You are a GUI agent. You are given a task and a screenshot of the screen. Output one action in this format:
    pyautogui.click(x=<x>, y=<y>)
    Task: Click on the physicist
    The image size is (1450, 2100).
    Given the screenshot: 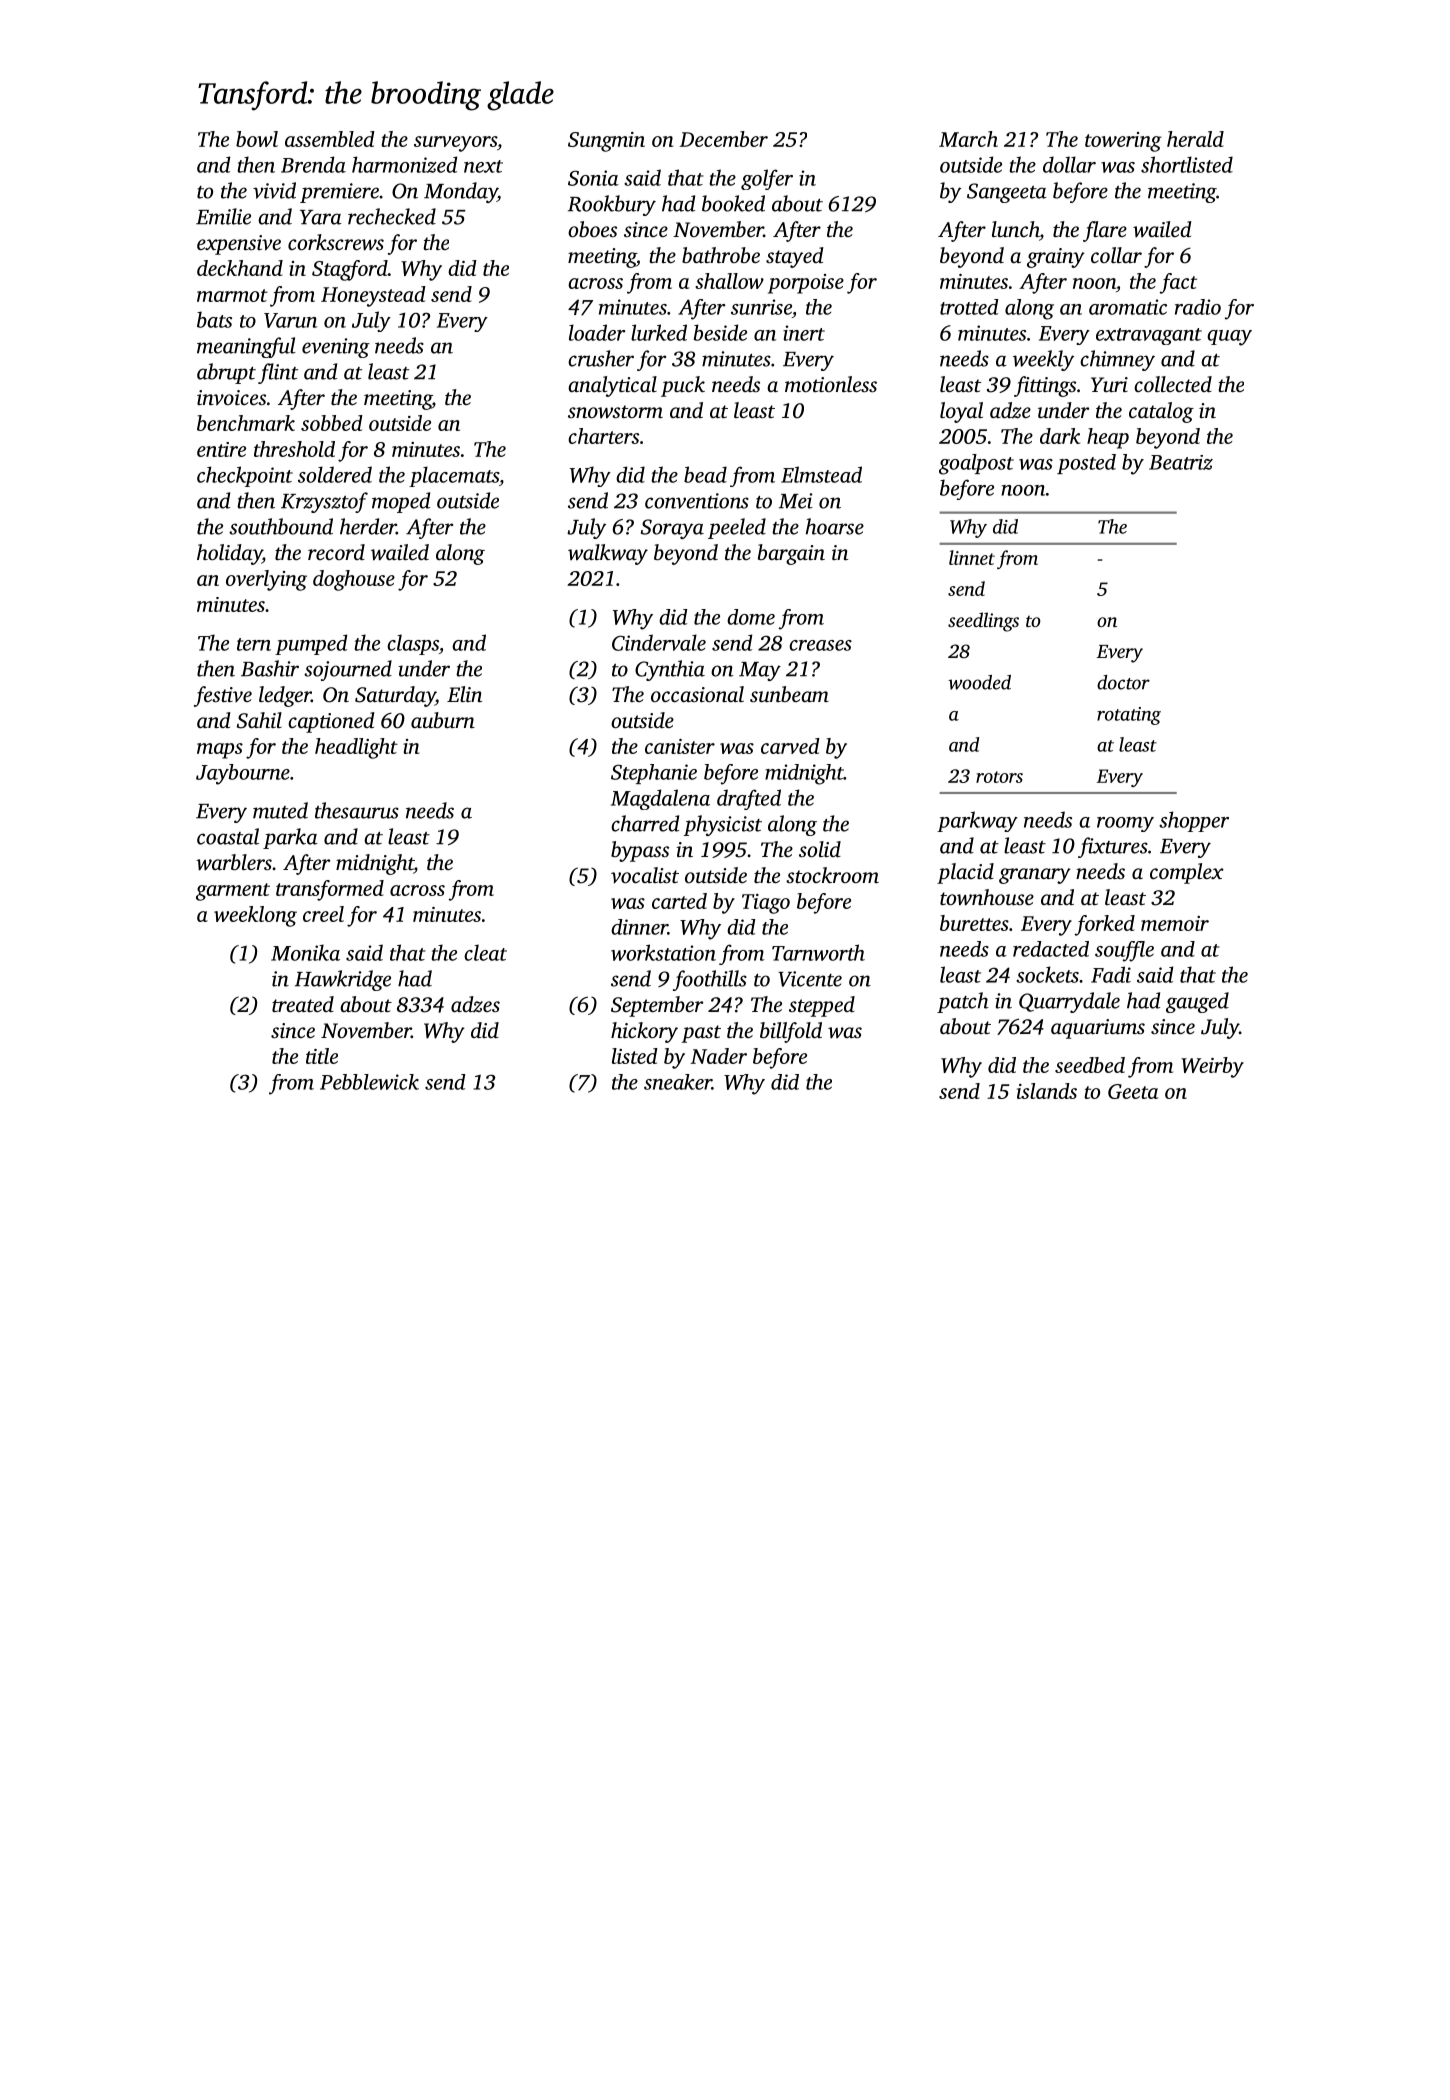 What is the action you would take?
    pyautogui.click(x=722, y=825)
